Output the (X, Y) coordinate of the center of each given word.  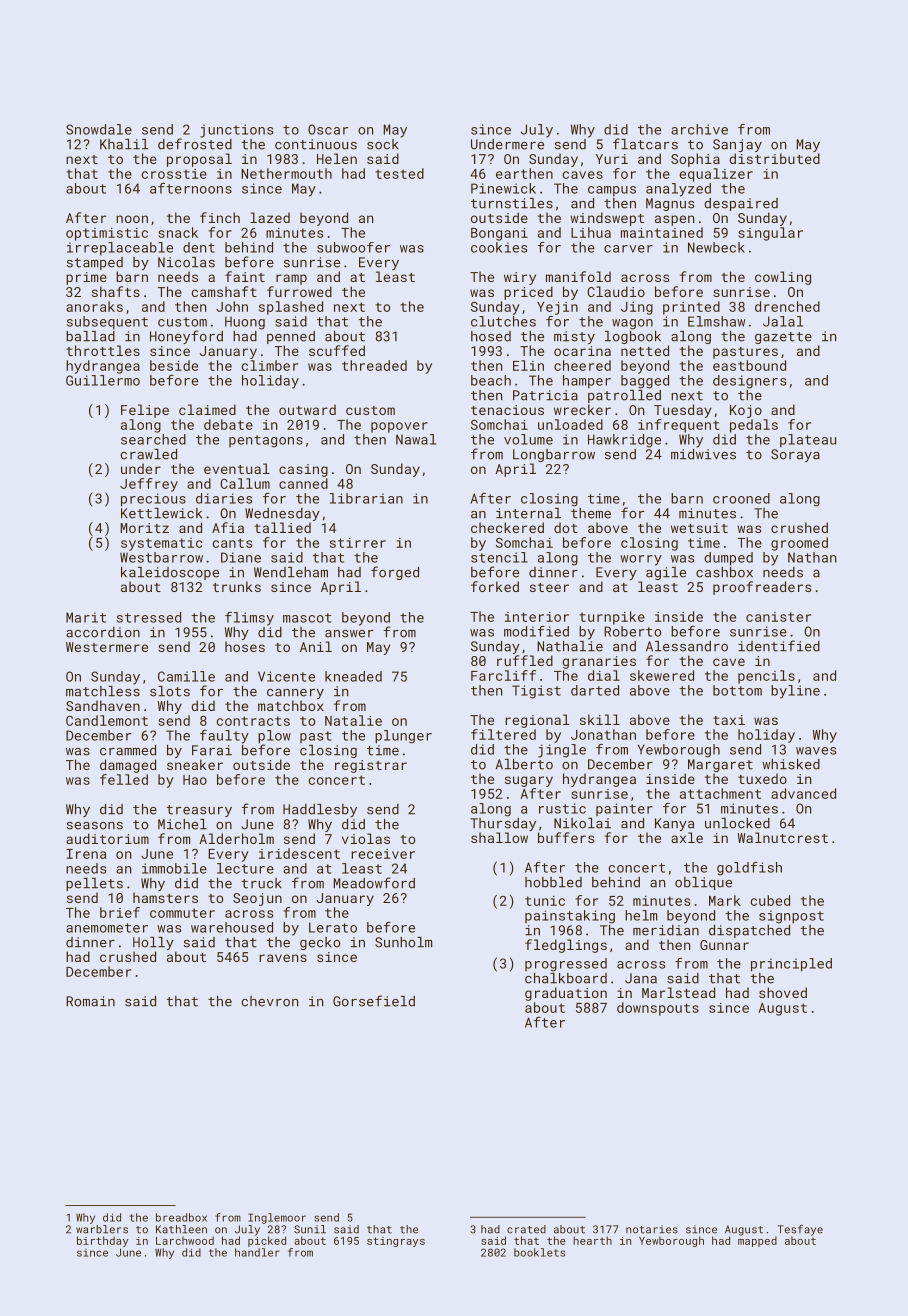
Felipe (145, 411)
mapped (757, 1241)
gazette (783, 338)
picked (267, 1241)
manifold (578, 276)
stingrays (396, 1242)
